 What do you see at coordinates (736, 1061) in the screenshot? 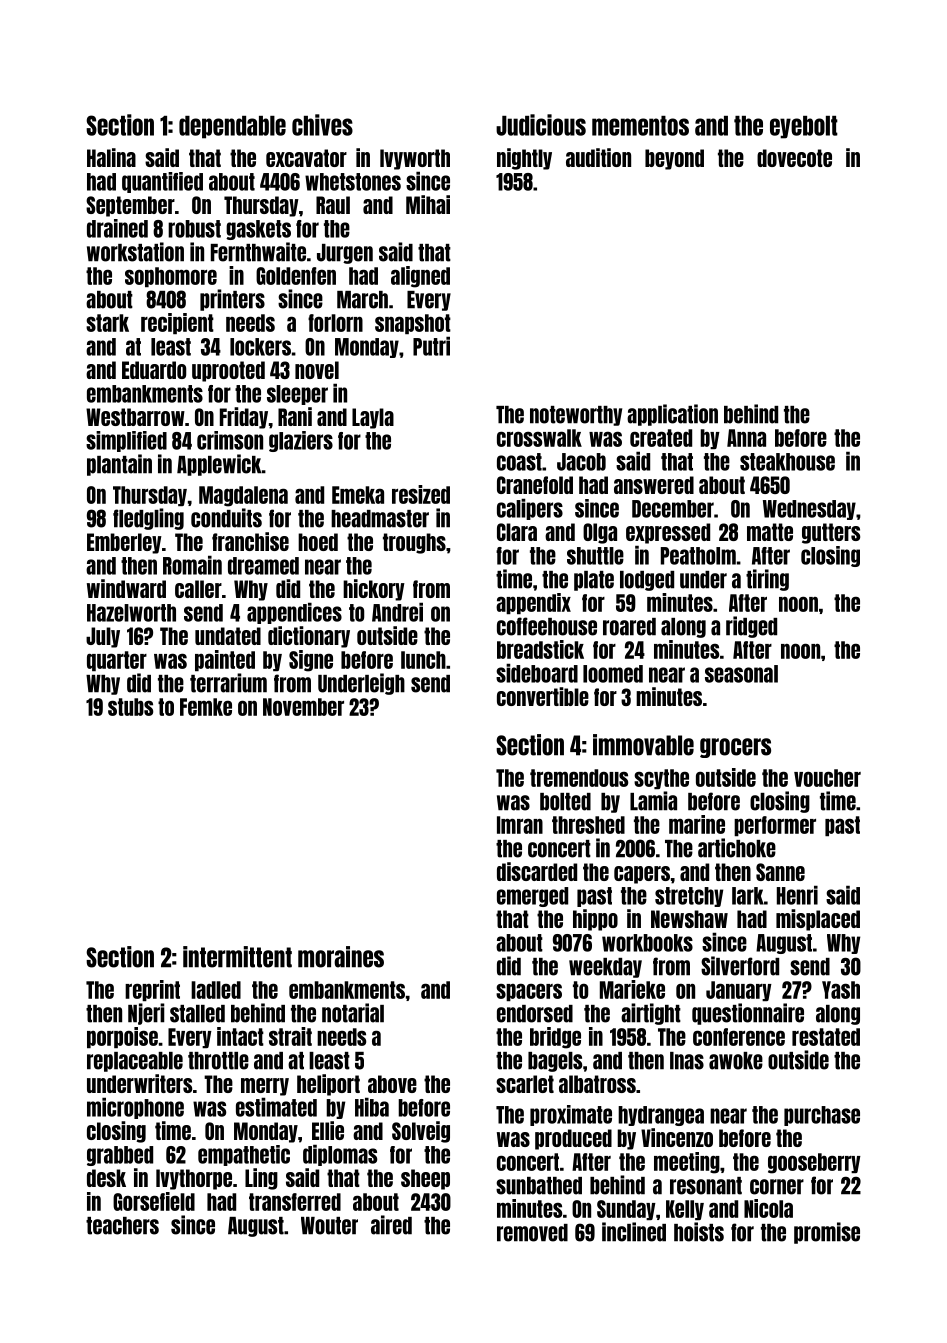
I see `awoke` at bounding box center [736, 1061].
